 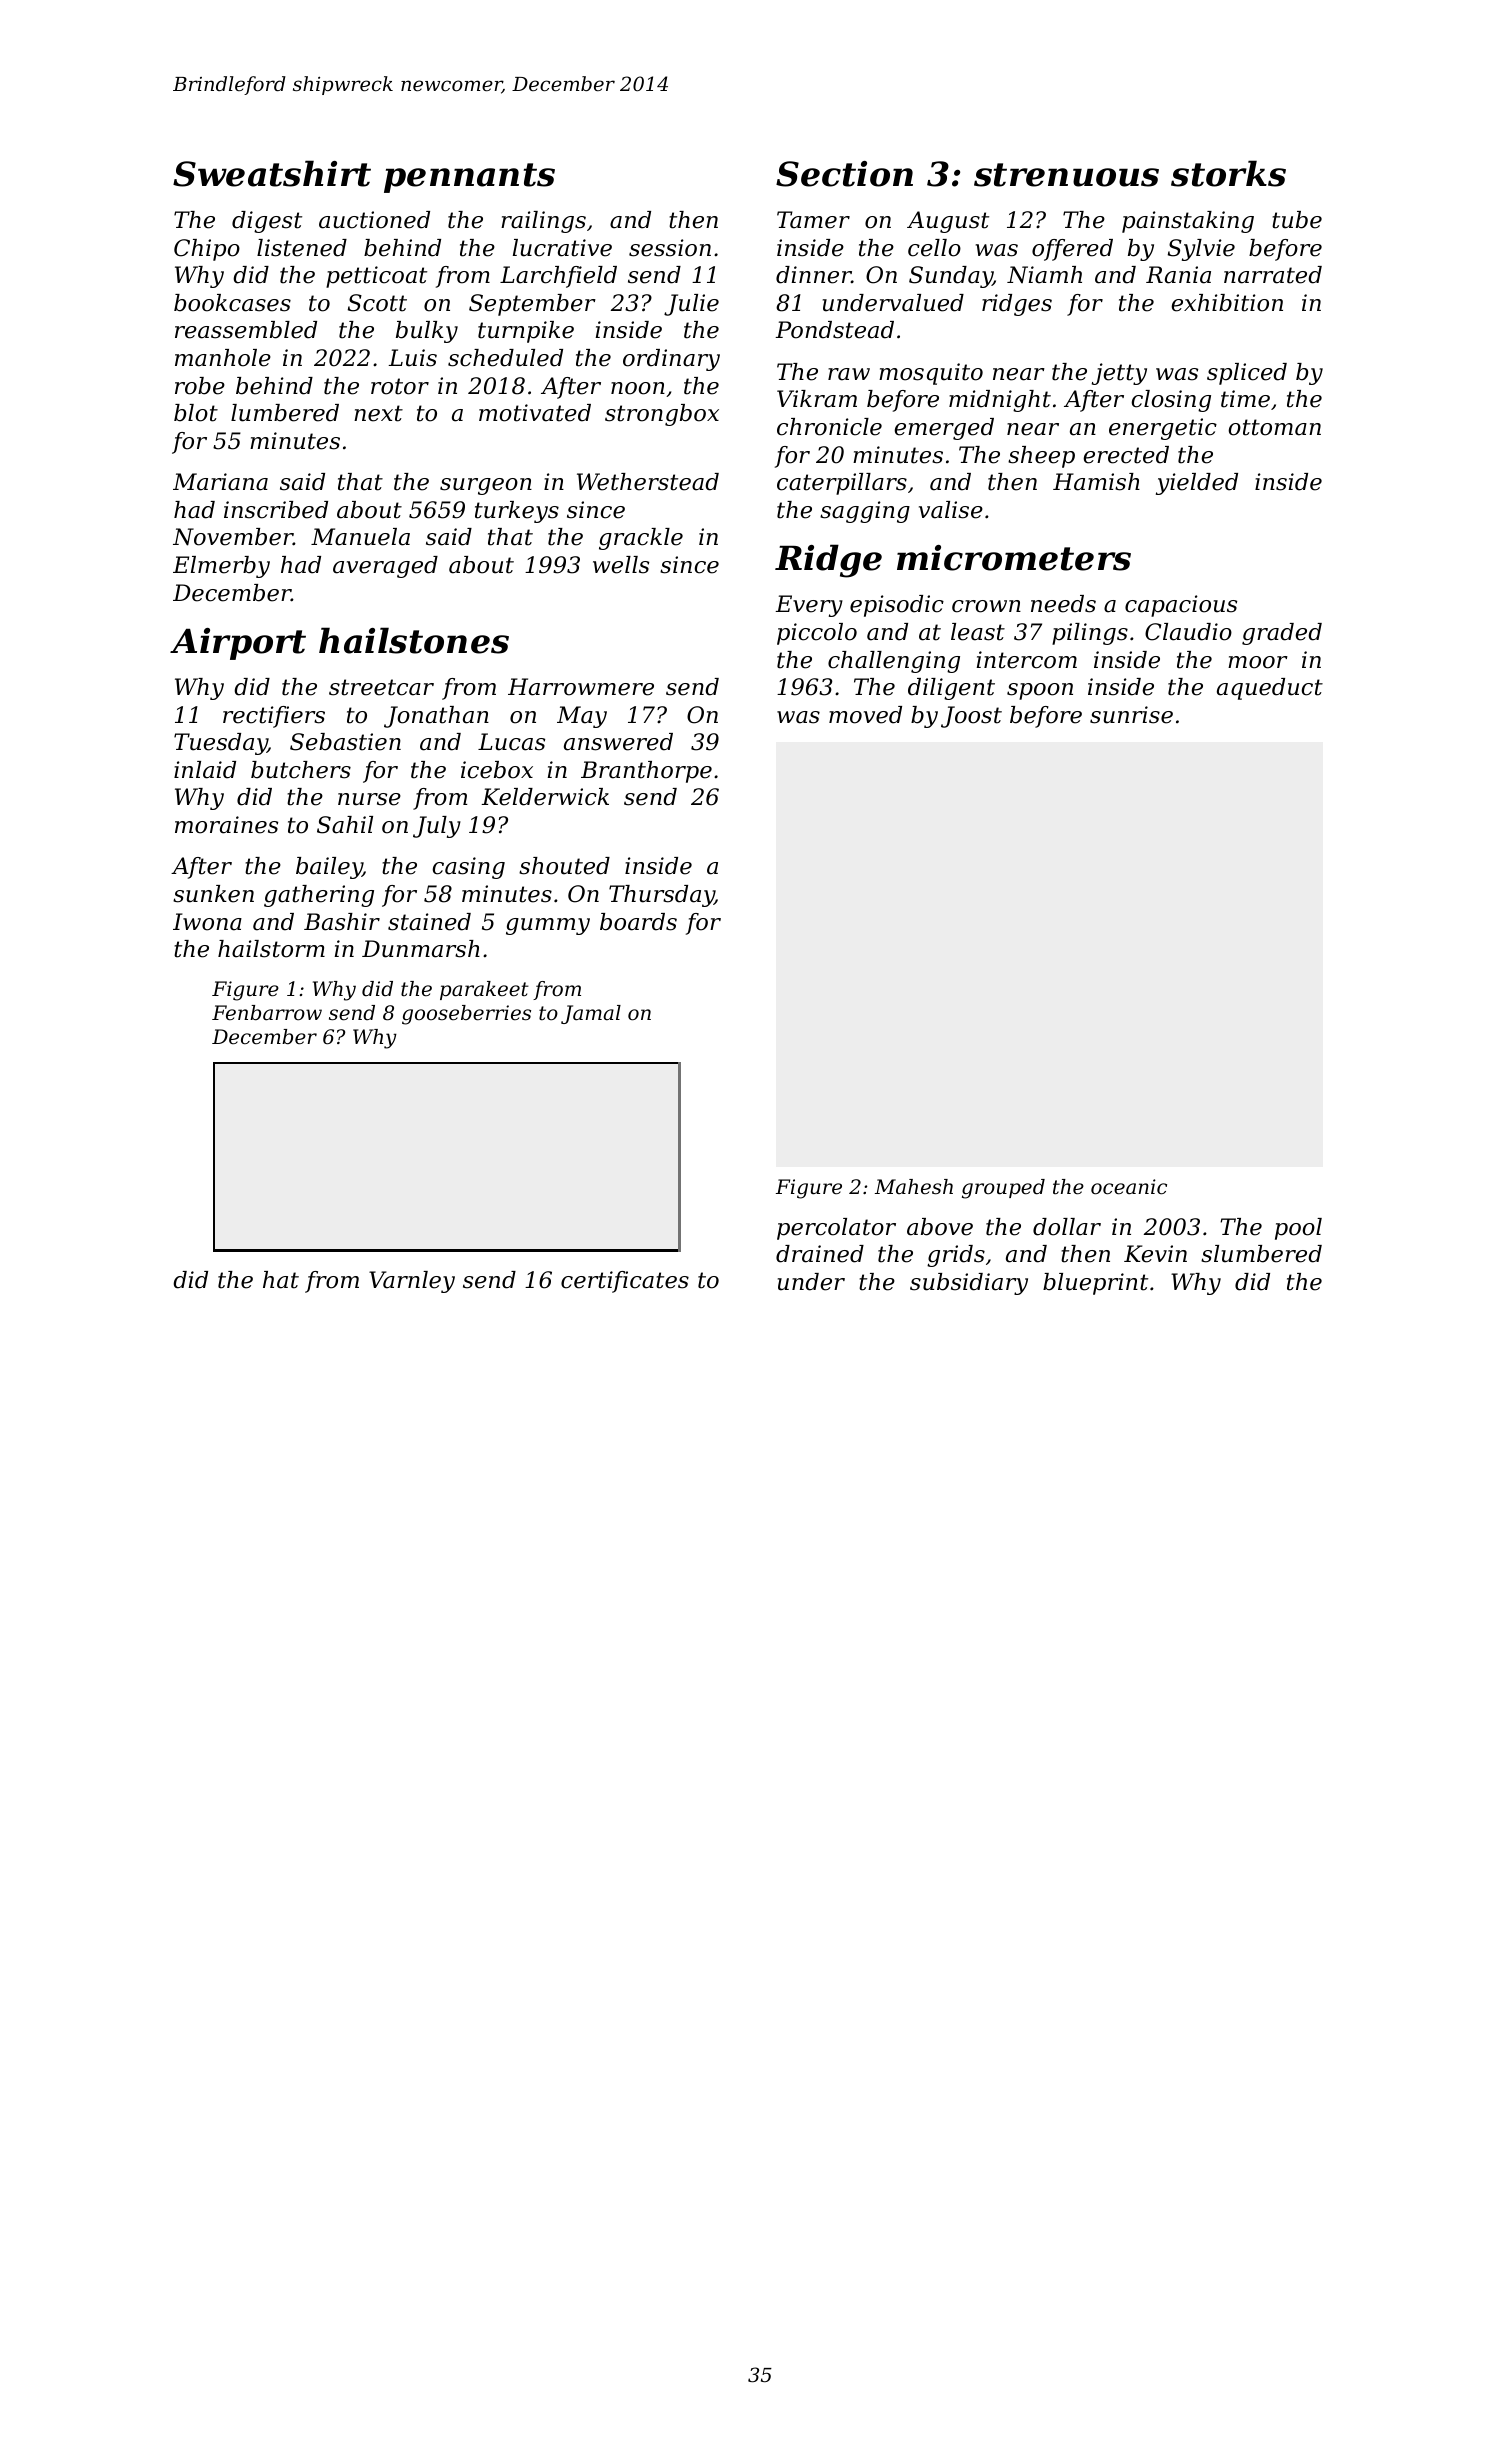 What do you see at coordinates (469, 178) in the screenshot?
I see `pennants` at bounding box center [469, 178].
